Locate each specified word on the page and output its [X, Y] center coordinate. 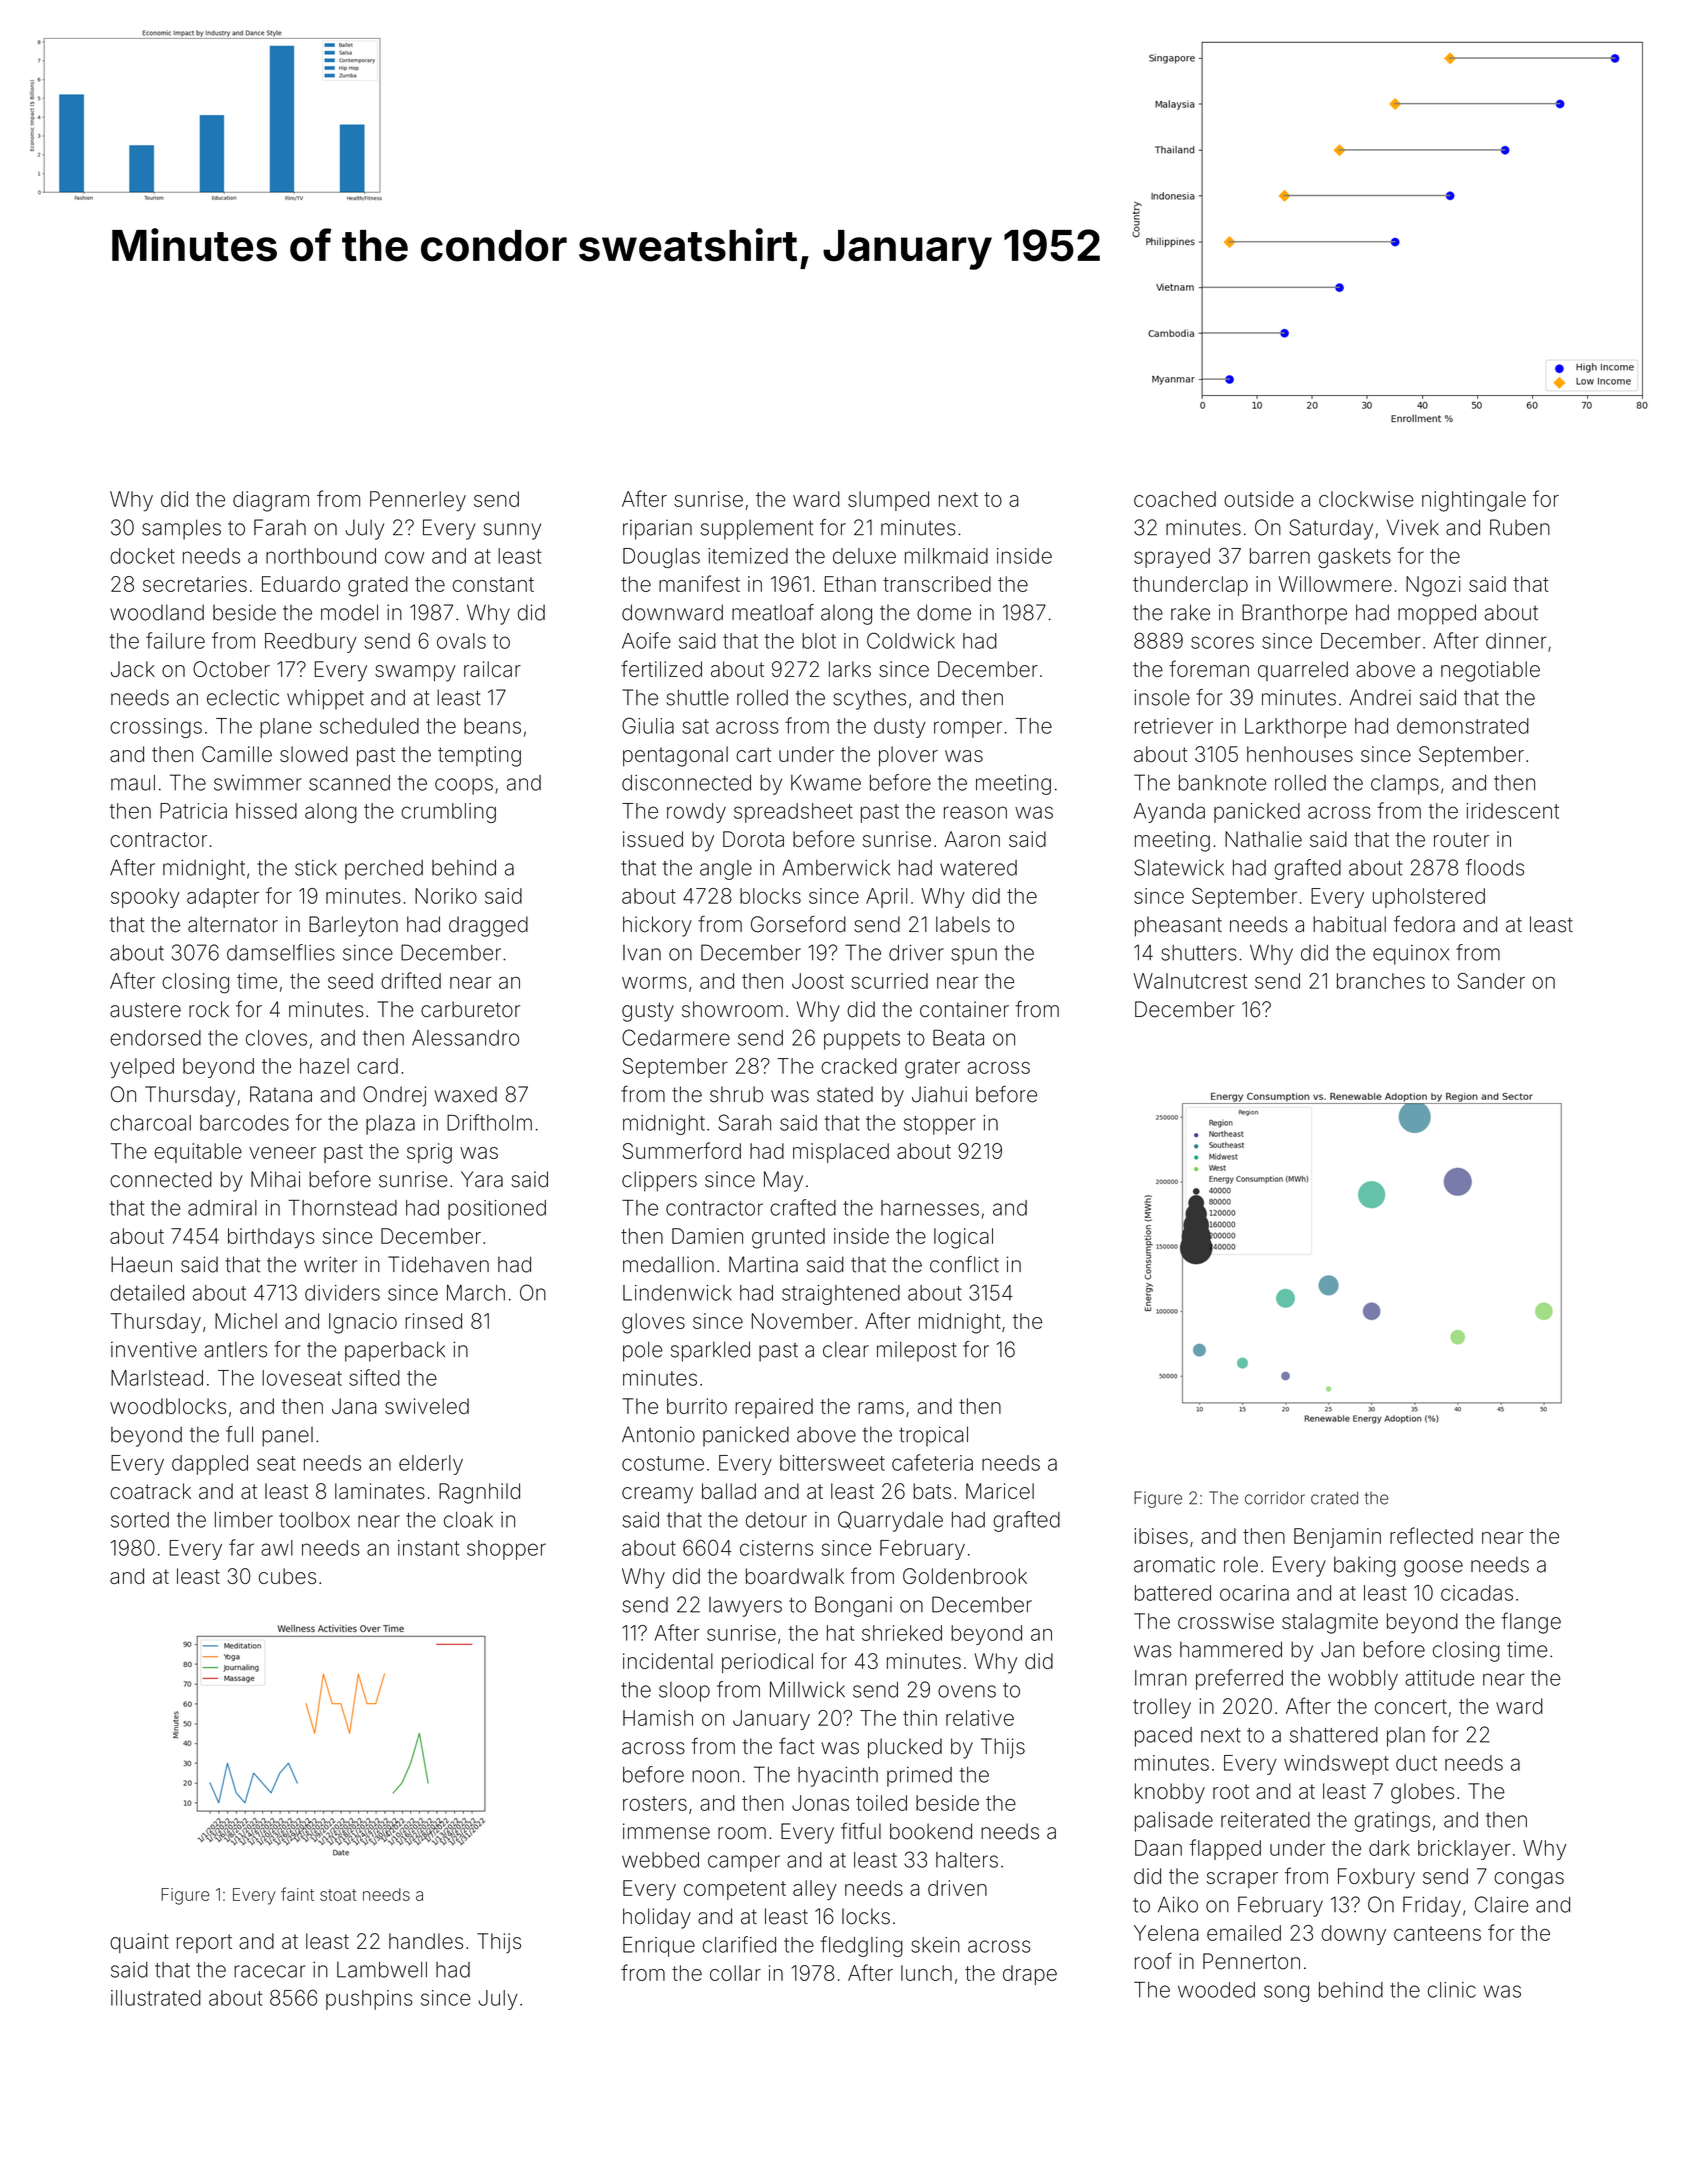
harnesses [930, 1208]
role [1241, 1564]
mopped [1437, 614]
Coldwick [911, 640]
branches [1381, 981]
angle [726, 870]
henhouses [1300, 754]
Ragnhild [479, 1493]
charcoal [150, 1123]
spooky [145, 898]
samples [181, 529]
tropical [933, 1436]
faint [297, 1894]
